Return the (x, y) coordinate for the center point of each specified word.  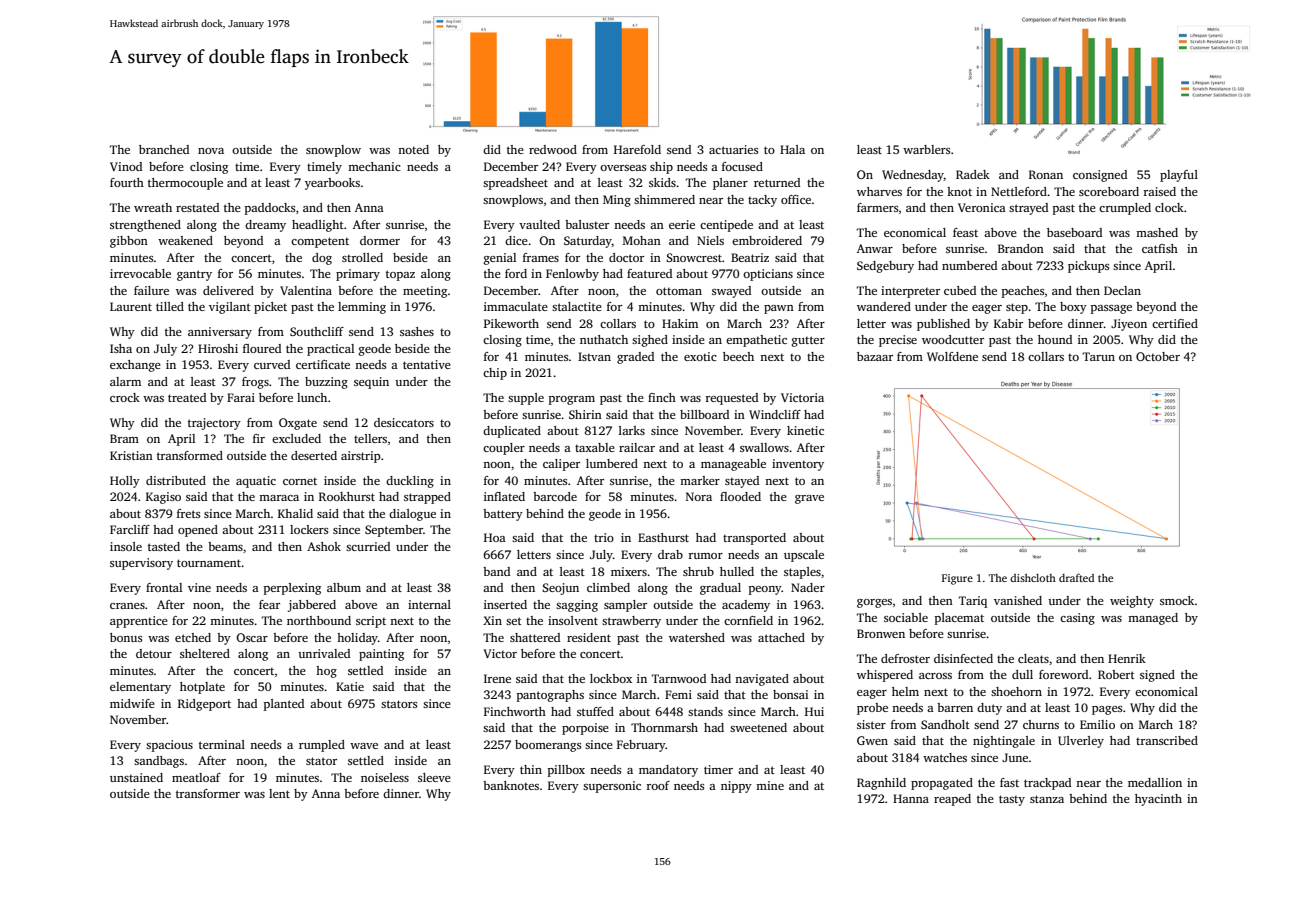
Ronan (1046, 174)
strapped (427, 498)
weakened (185, 240)
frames (541, 257)
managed (1153, 619)
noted (413, 149)
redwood (553, 149)
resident (589, 637)
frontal (164, 587)
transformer (208, 793)
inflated (504, 496)
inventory (798, 465)
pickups (1088, 267)
